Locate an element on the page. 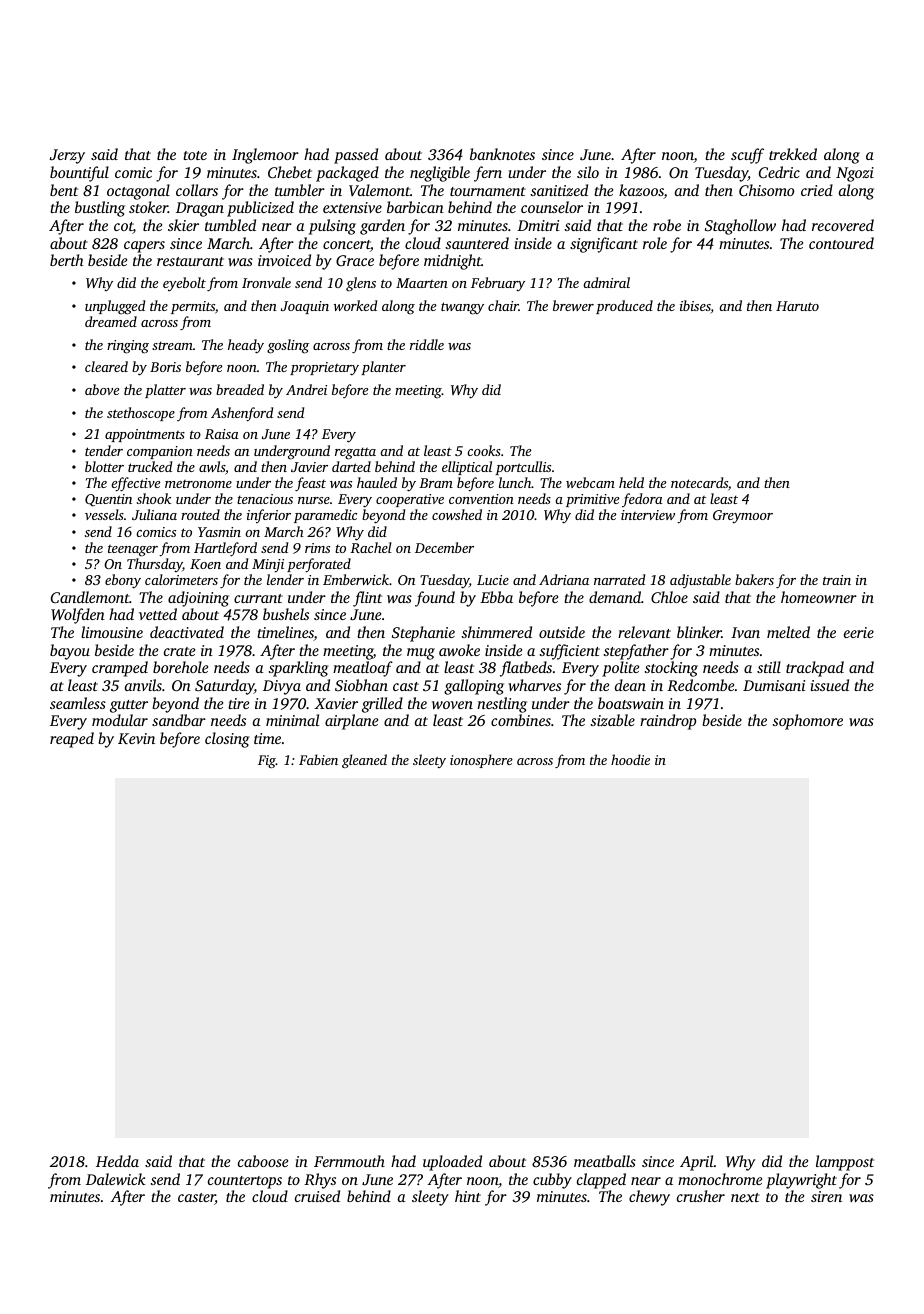 This document has width=924, height=1314. tote is located at coordinates (195, 155).
